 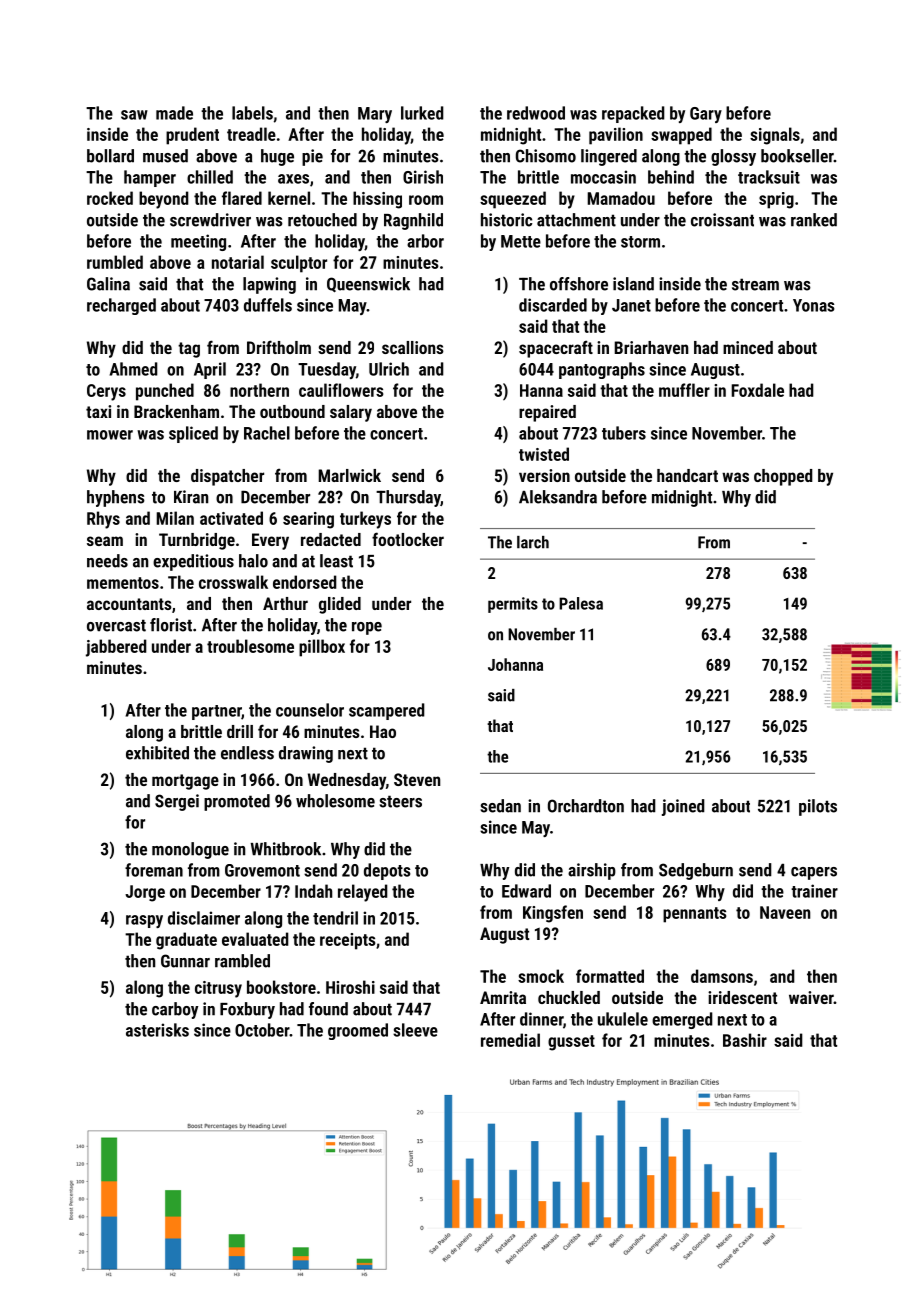 I want to click on bookseller, so click(x=797, y=156).
